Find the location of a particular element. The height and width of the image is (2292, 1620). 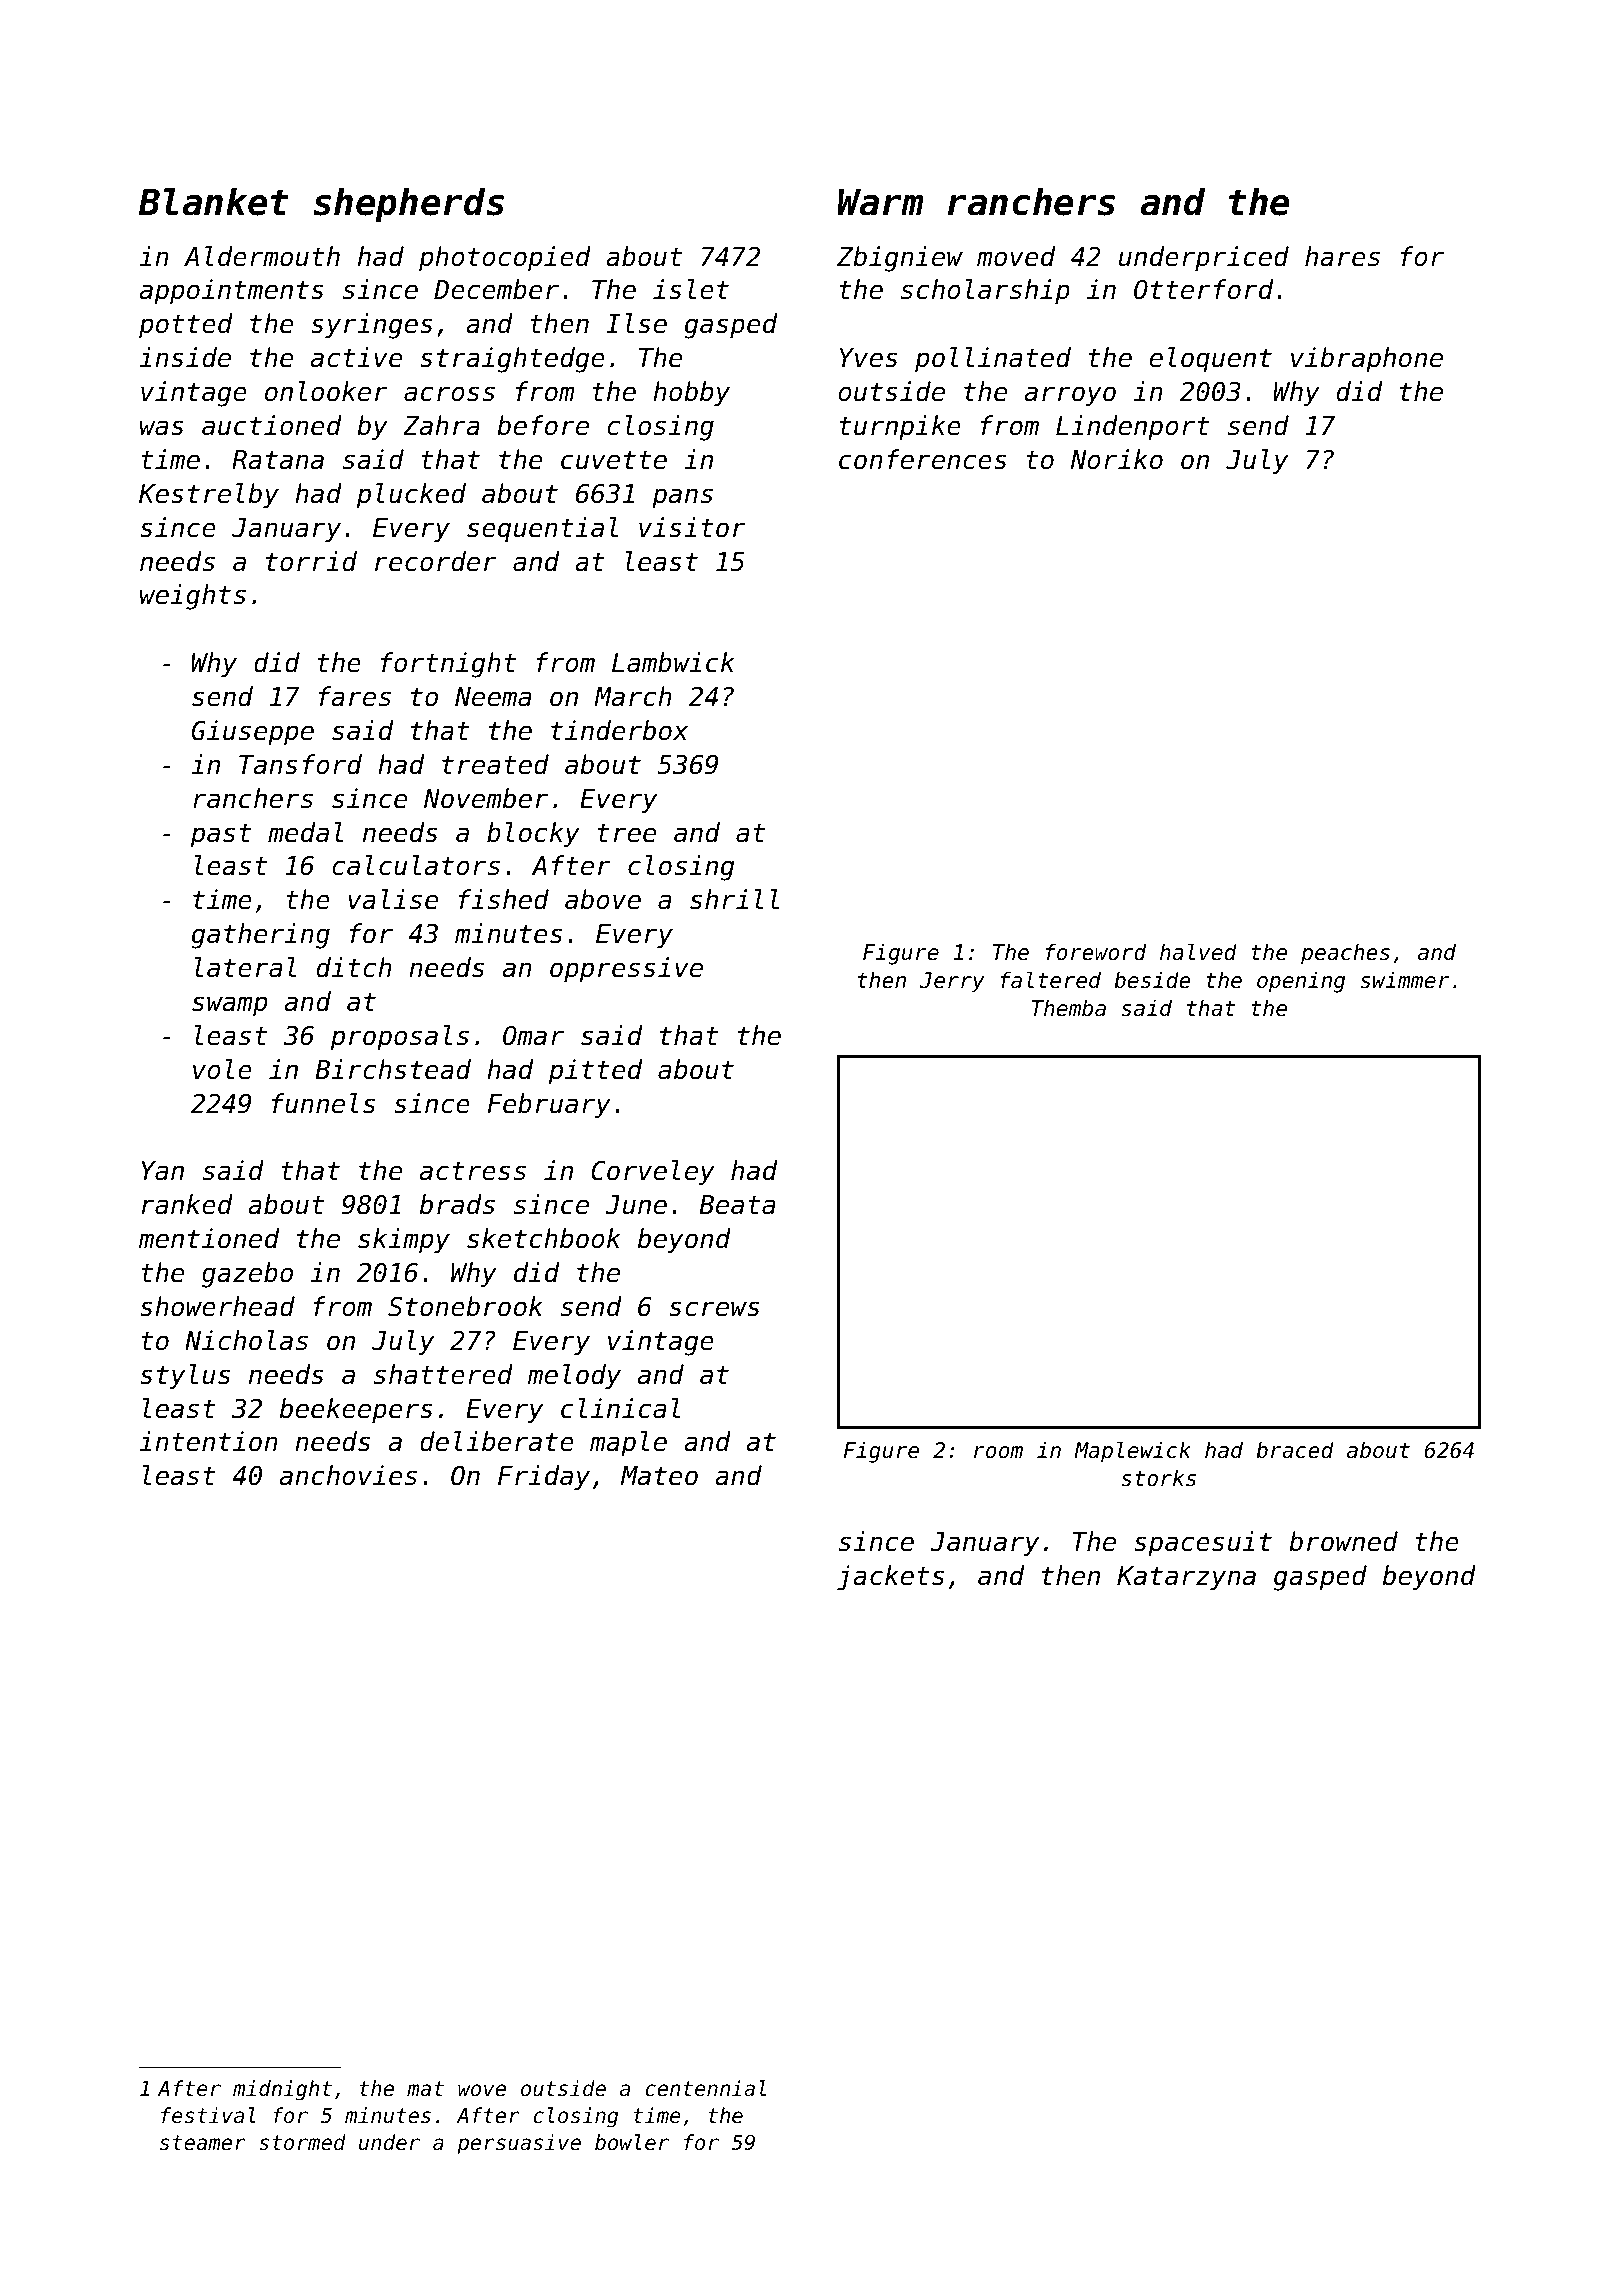

Warm is located at coordinates (880, 202).
